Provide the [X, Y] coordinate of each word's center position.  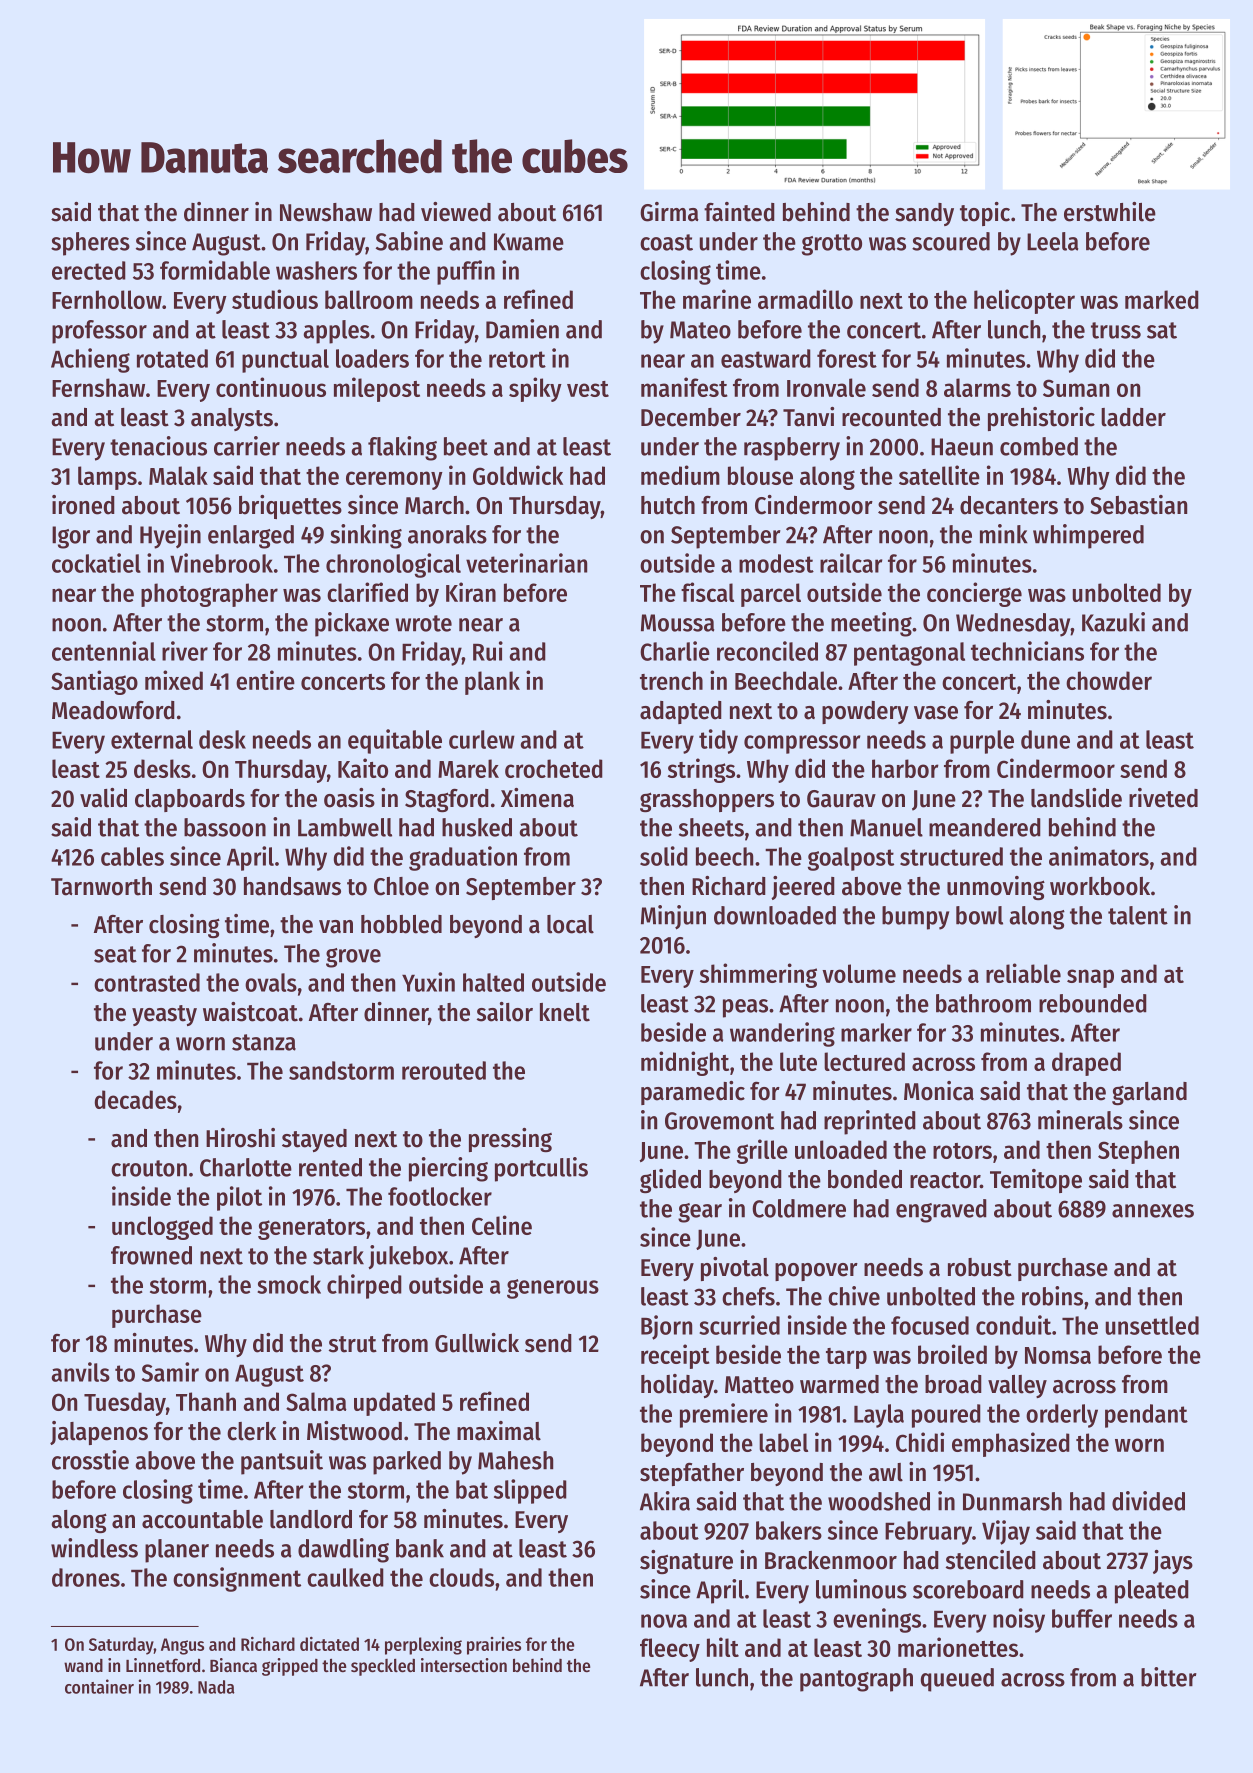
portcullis [541, 1169]
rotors [962, 1151]
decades [136, 1099]
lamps [107, 478]
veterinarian [526, 563]
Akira [665, 1501]
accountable [202, 1519]
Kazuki [1113, 622]
